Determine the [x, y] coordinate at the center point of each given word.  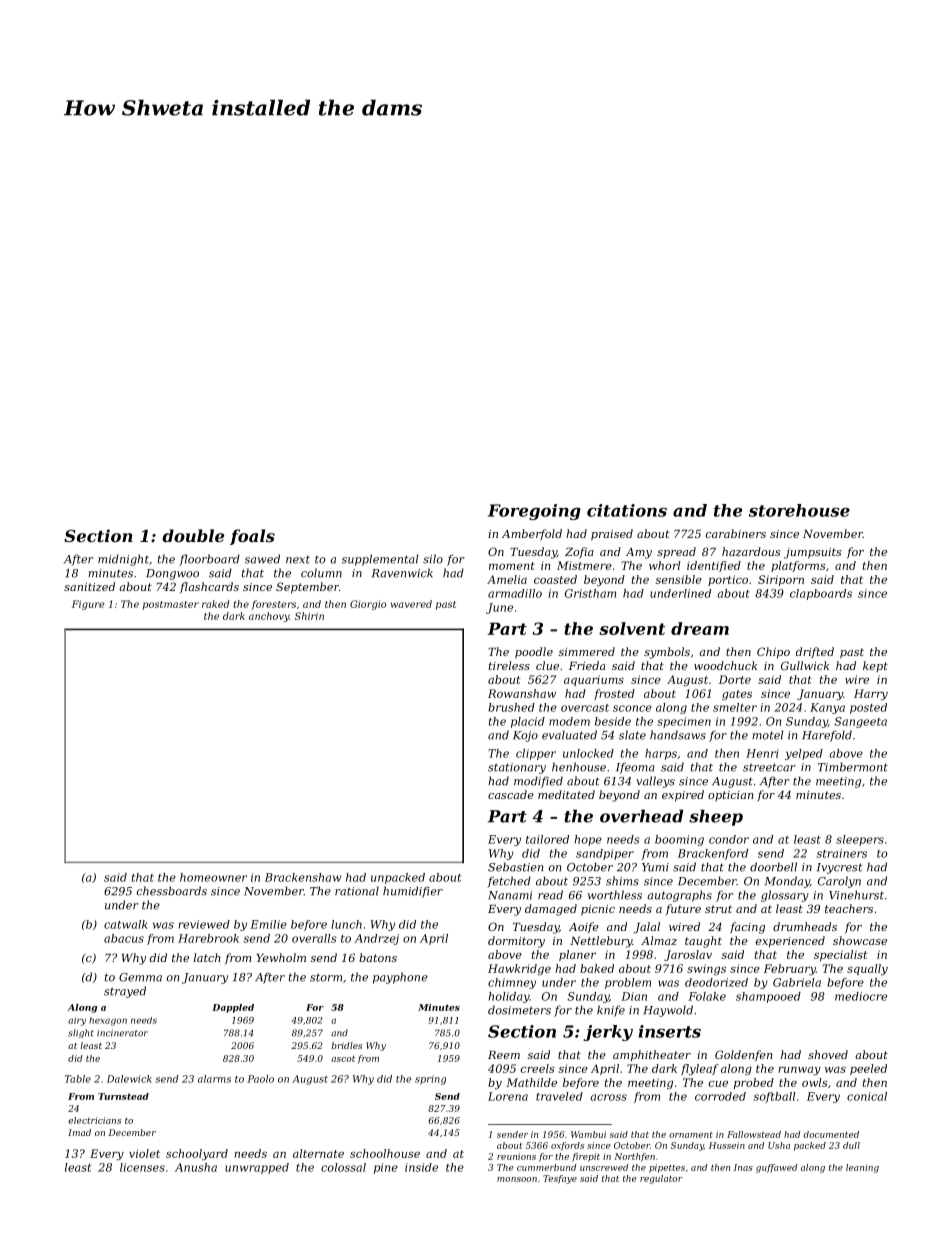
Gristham [590, 593]
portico [728, 580]
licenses [142, 1167]
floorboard [209, 560]
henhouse [579, 767]
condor [729, 839]
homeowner [213, 877]
